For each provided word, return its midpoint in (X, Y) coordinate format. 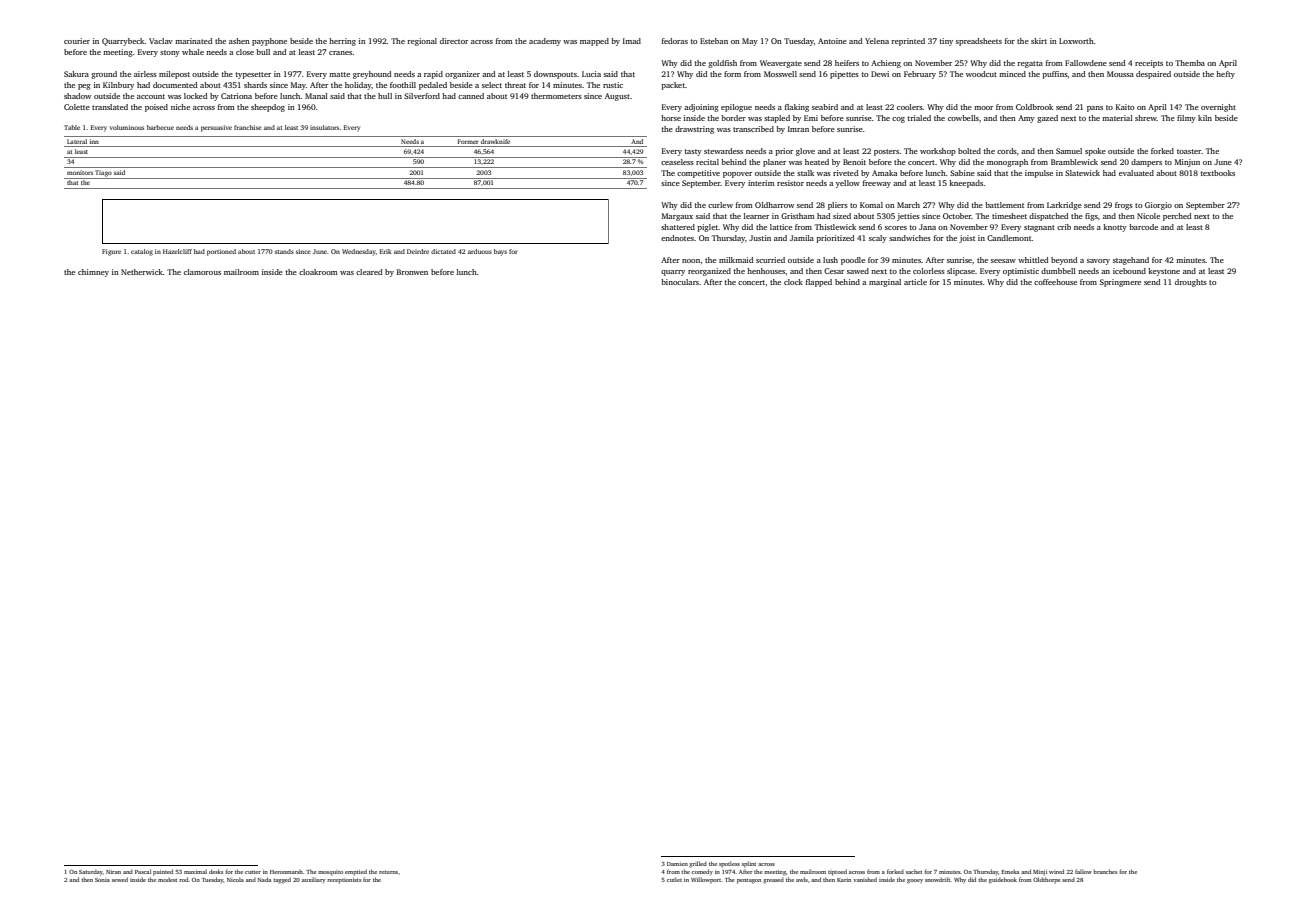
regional (422, 42)
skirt (1039, 41)
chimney (93, 273)
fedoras (675, 41)
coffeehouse (1055, 282)
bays (500, 252)
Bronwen (412, 272)
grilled (698, 864)
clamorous (202, 272)
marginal (885, 283)
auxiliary (314, 880)
